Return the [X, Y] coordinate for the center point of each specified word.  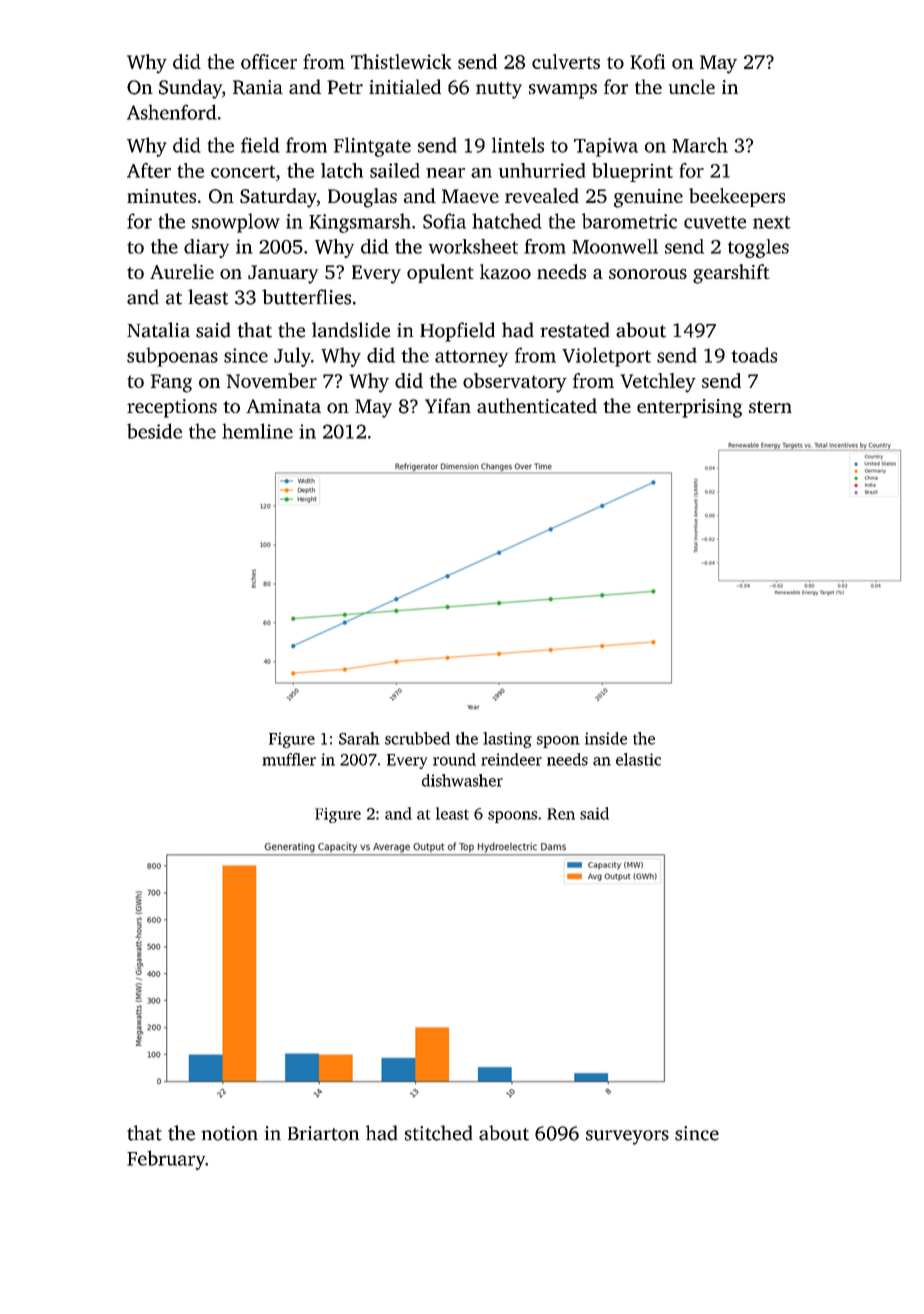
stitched [438, 1133]
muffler [289, 759]
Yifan [448, 405]
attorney [471, 358]
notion [229, 1133]
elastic [638, 759]
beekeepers [737, 197]
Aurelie [182, 271]
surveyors [627, 1137]
